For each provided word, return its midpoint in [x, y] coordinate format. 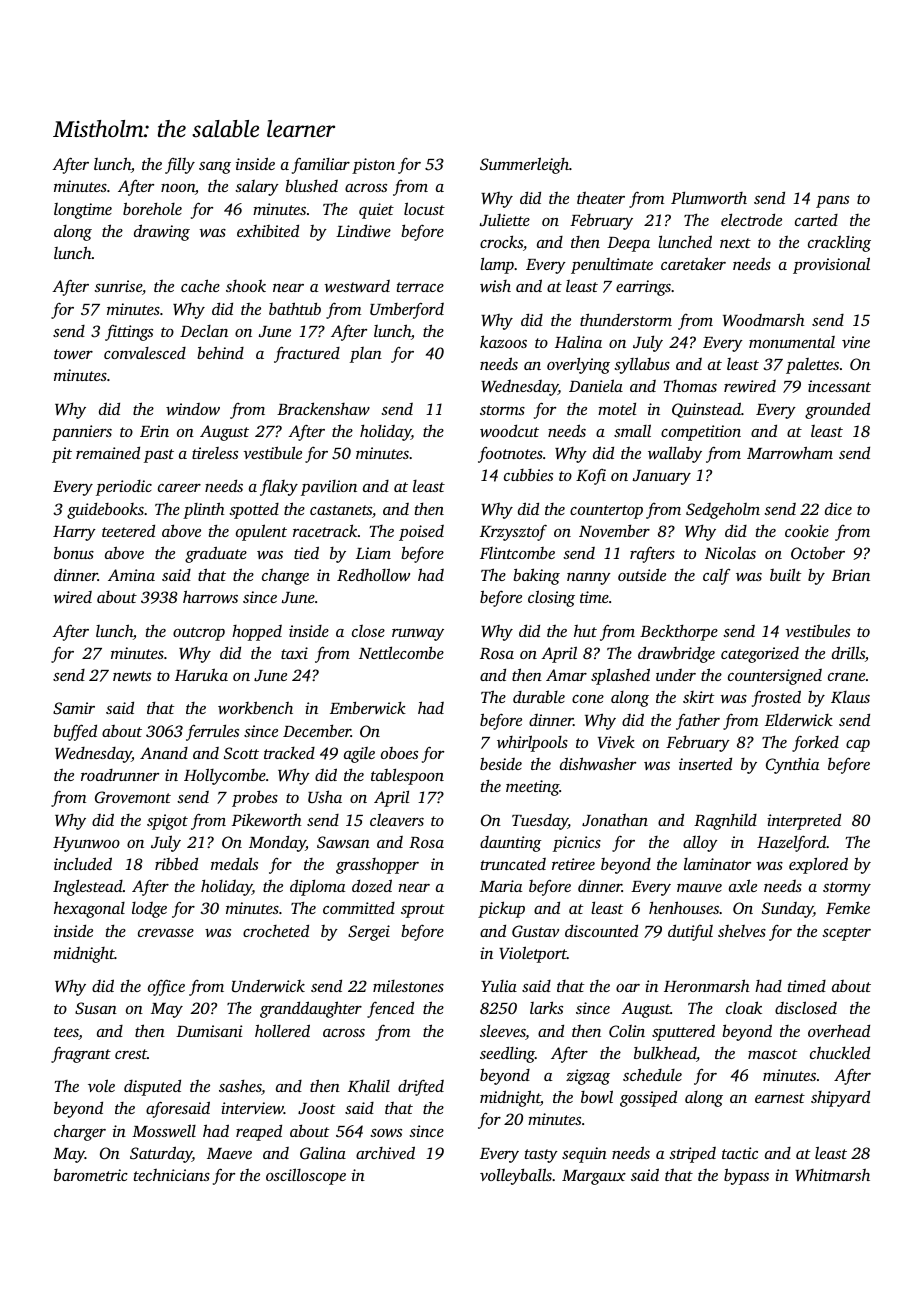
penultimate [612, 266]
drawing [162, 232]
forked [815, 743]
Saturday [161, 1154]
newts [132, 676]
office [166, 987]
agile [359, 755]
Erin [154, 431]
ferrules [212, 732]
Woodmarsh [764, 320]
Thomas [690, 386]
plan [366, 355]
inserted [705, 763]
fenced [390, 1009]
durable [539, 696]
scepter [846, 934]
